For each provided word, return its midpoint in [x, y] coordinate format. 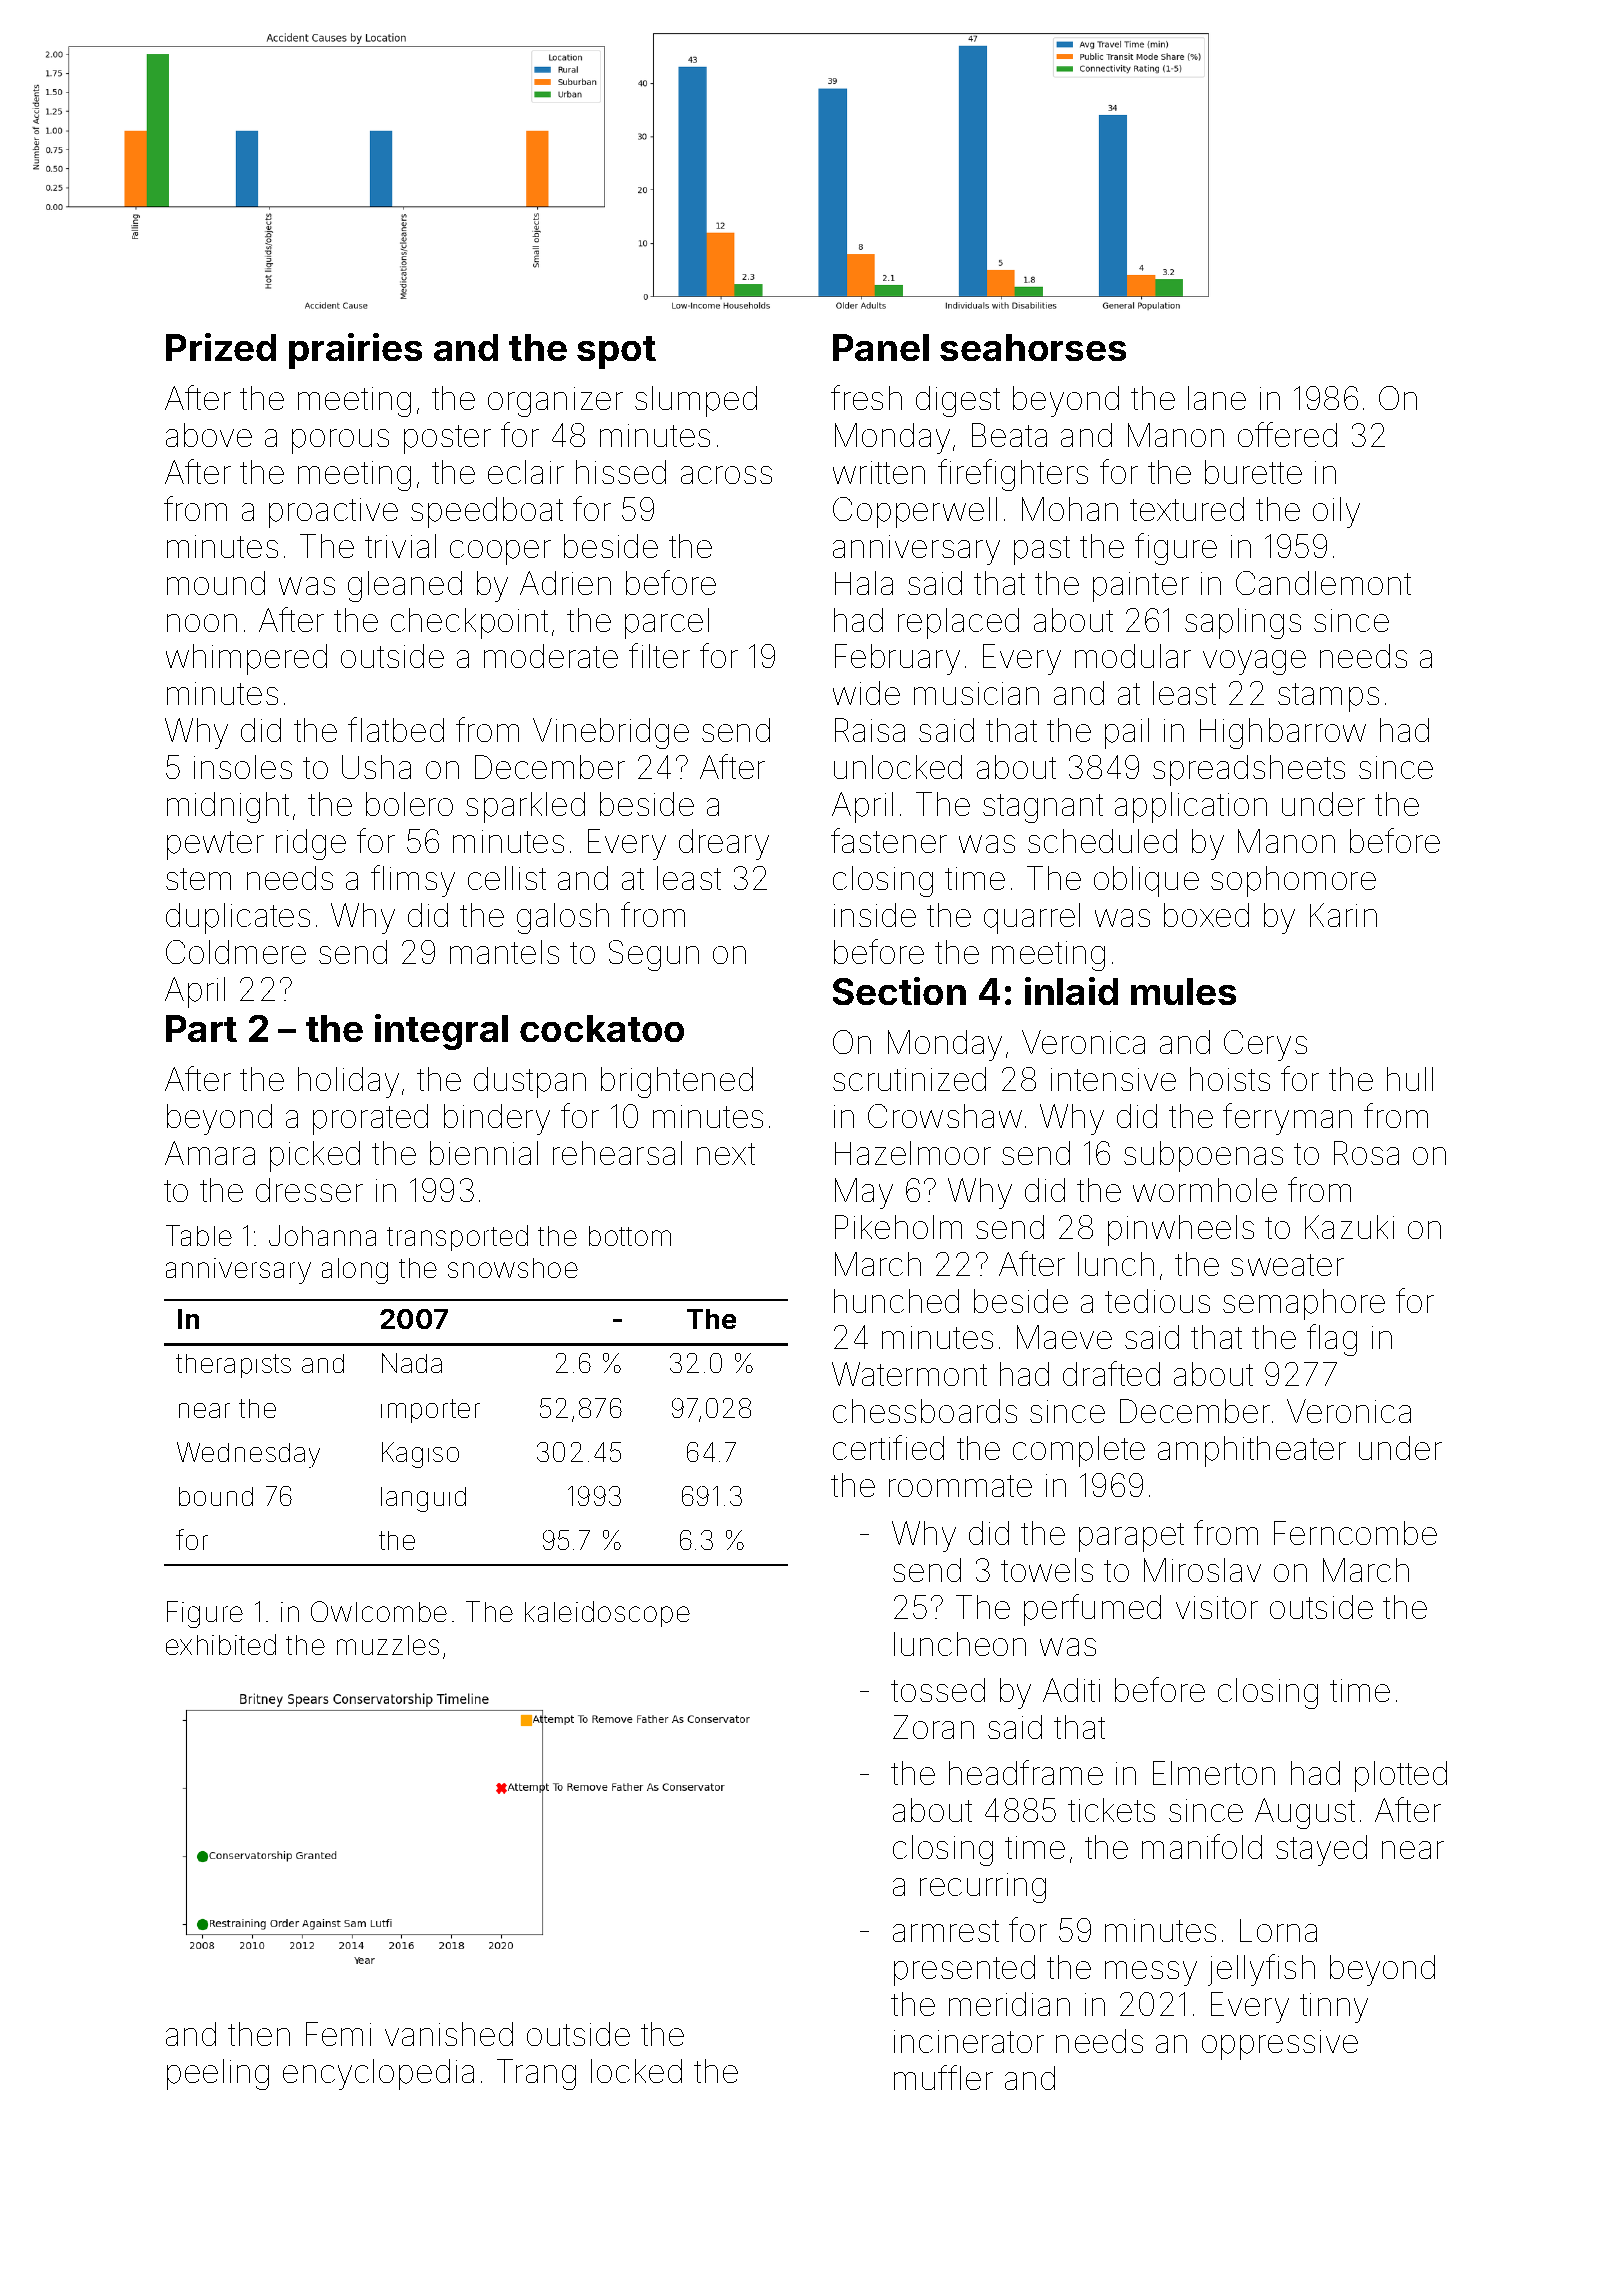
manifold [1202, 1846]
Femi [338, 2034]
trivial [400, 546]
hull [1410, 1079]
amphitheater [1252, 1451]
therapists [233, 1366]
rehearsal [617, 1153]
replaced [958, 623]
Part [201, 1028]
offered [1287, 434]
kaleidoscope [607, 1614]
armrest [946, 1931]
